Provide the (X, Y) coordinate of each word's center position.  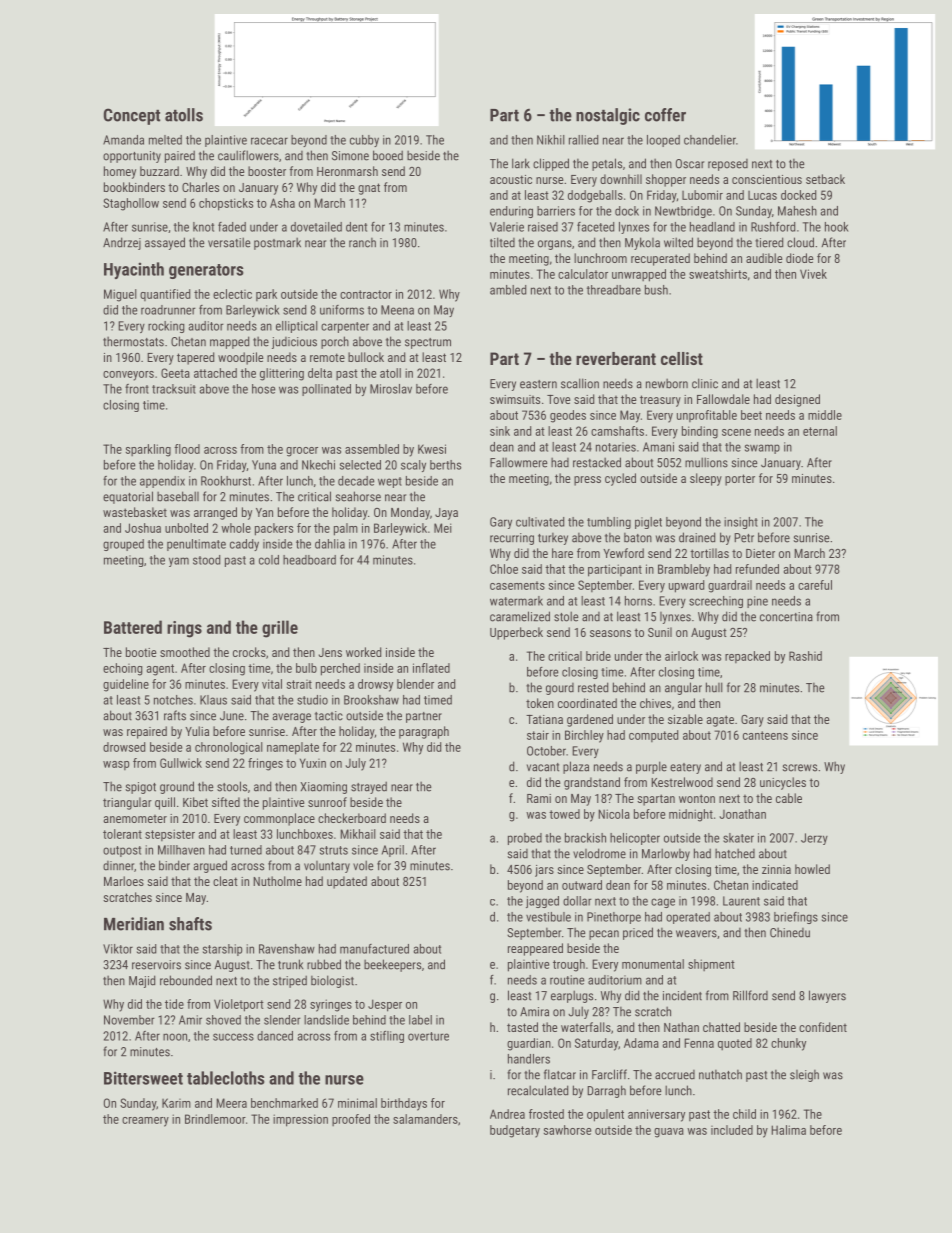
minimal (357, 1103)
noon (175, 1037)
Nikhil (551, 140)
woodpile (240, 358)
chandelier (710, 140)
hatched (735, 853)
